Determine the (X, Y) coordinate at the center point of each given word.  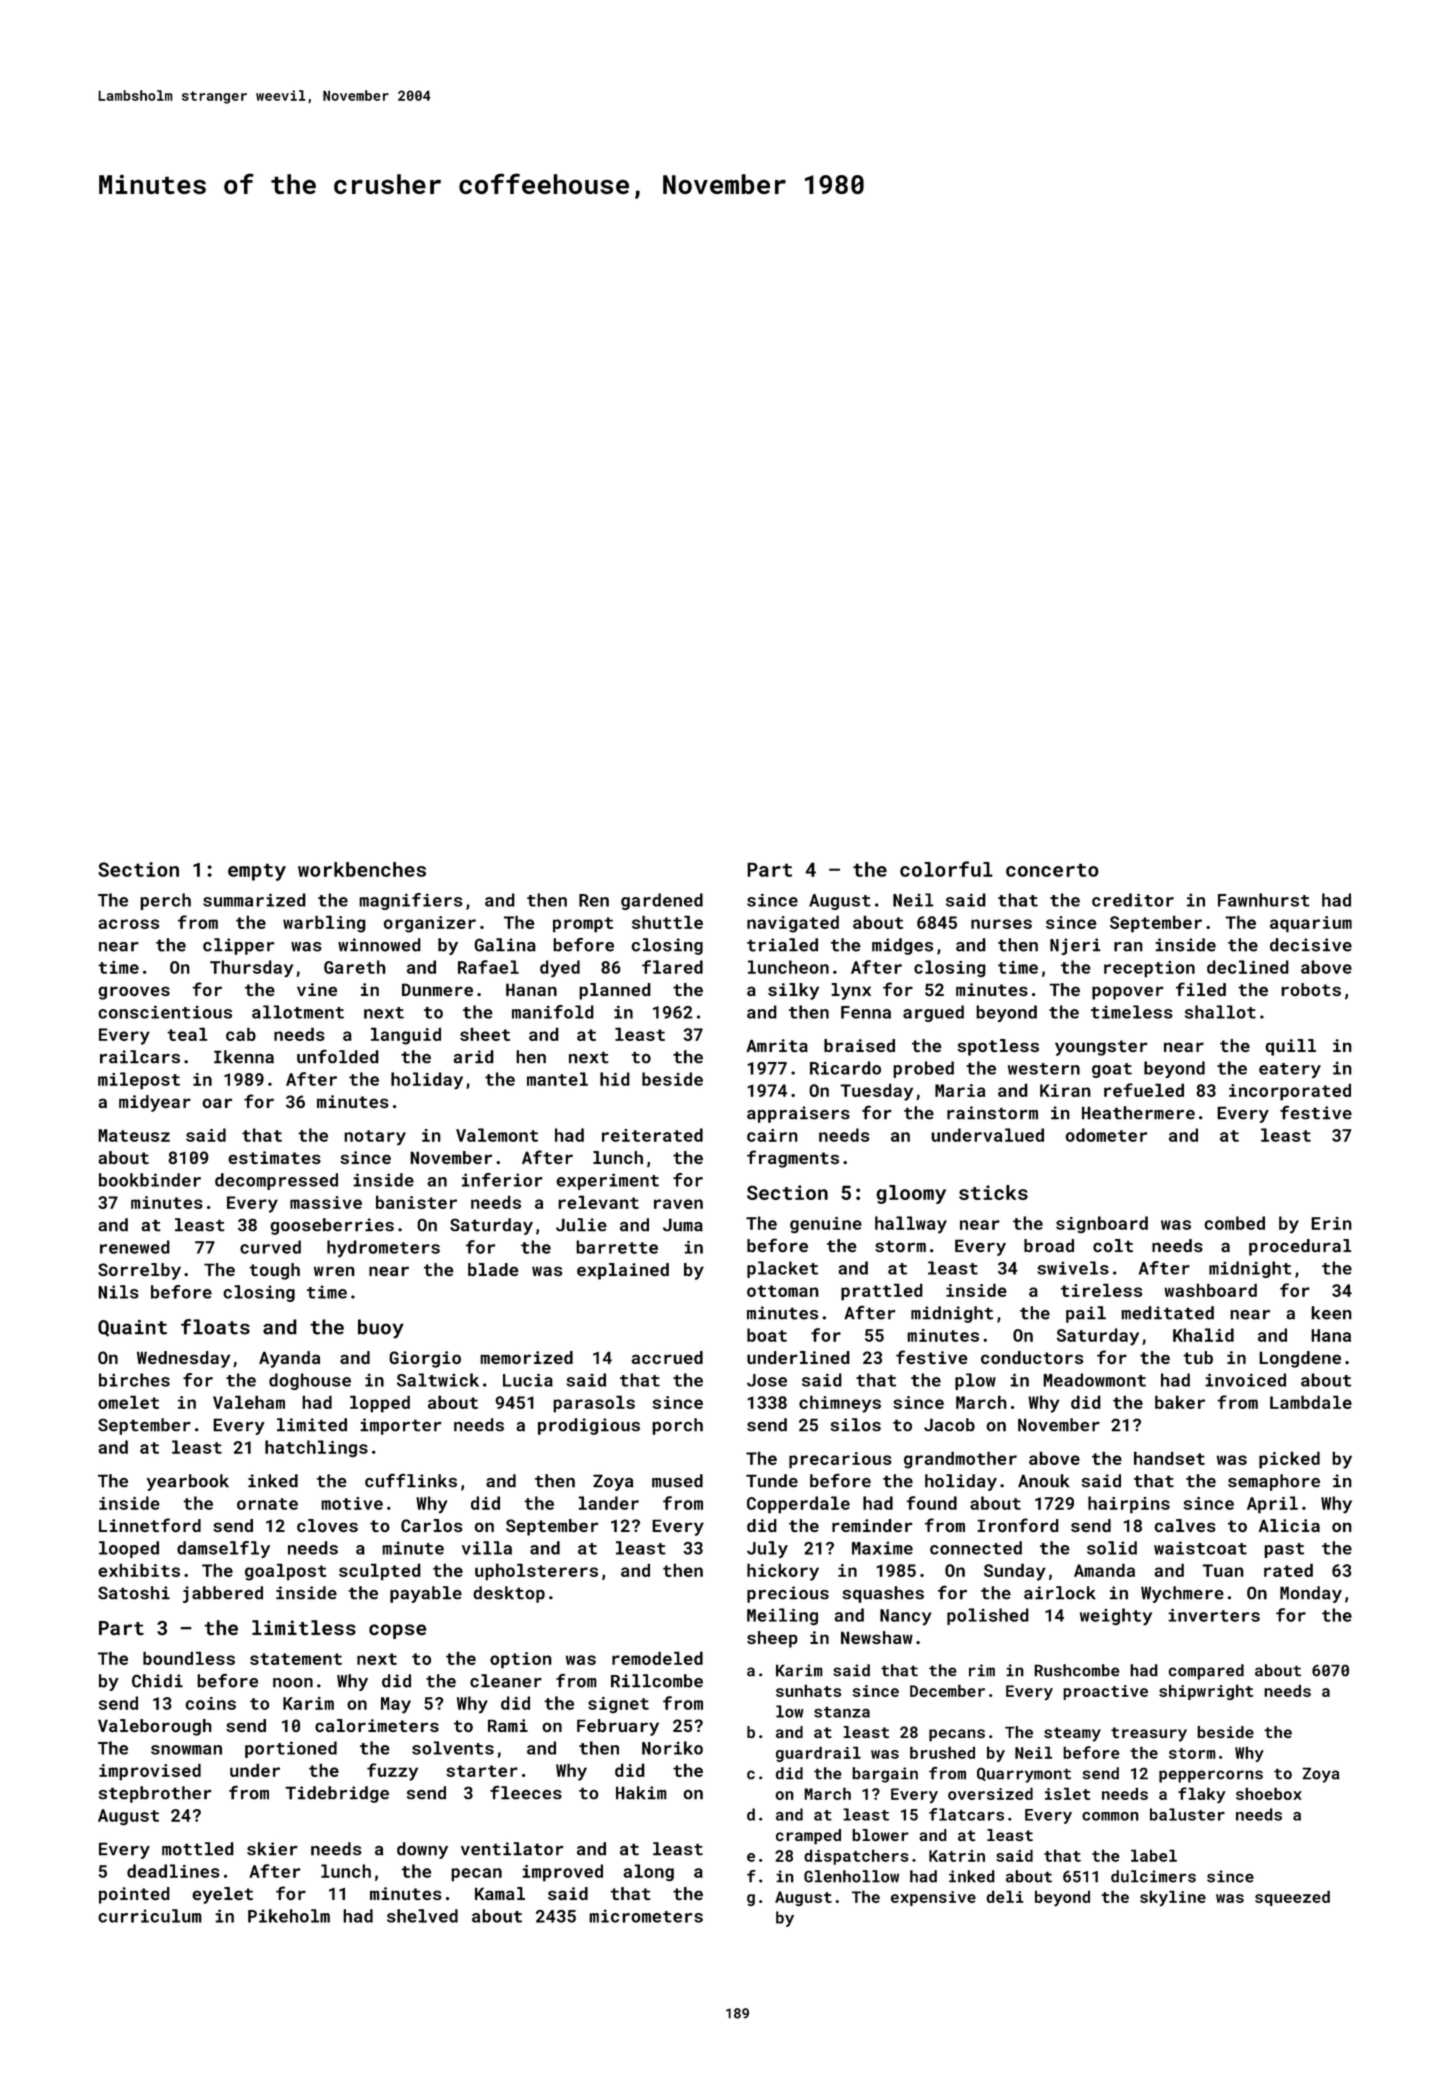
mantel (557, 1079)
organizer (430, 924)
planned (615, 991)
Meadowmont (1094, 1380)
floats (215, 1327)
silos (856, 1425)
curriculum (150, 1916)
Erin (1331, 1223)
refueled (1144, 1090)
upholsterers (536, 1572)
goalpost (286, 1572)
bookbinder (150, 1180)
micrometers (646, 1916)
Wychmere (1182, 1594)
